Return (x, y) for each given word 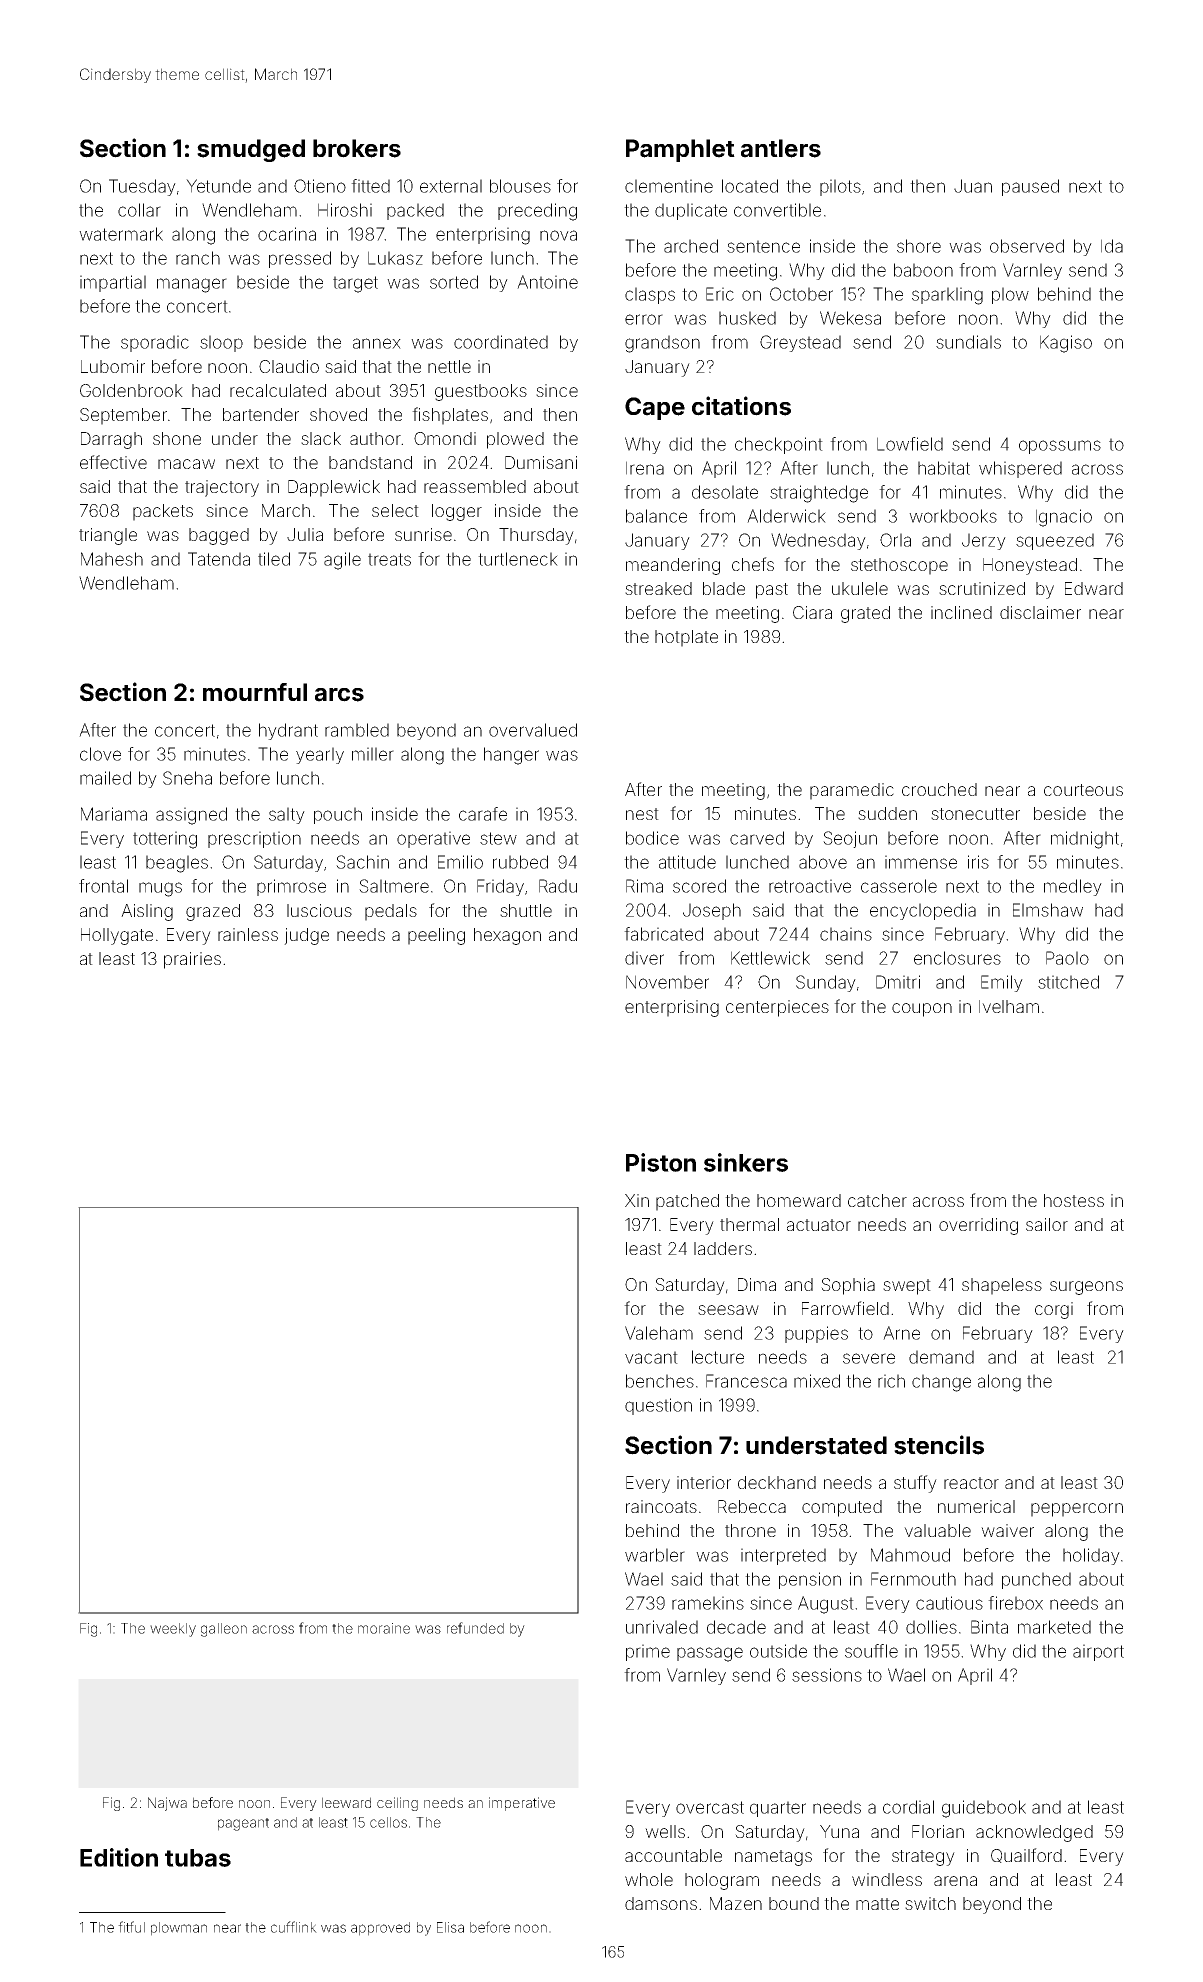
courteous (1083, 790)
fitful (131, 1927)
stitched (1068, 982)
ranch (198, 258)
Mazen (736, 1903)
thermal (749, 1224)
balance (656, 516)
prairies (192, 960)
